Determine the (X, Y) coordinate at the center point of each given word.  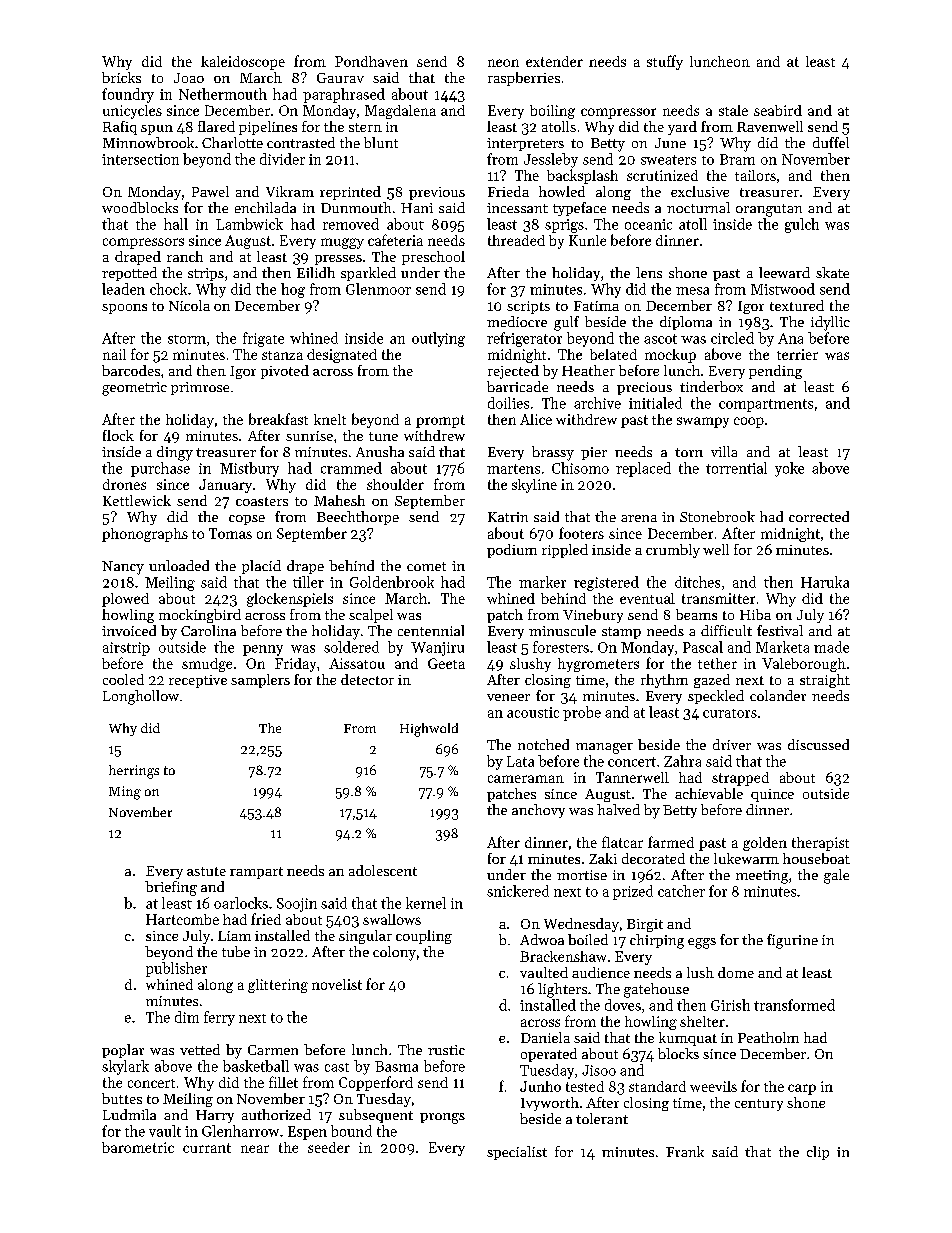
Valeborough (804, 665)
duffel (831, 142)
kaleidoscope (243, 63)
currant (207, 1148)
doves (623, 1005)
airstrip (126, 649)
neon (503, 63)
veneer (508, 697)
